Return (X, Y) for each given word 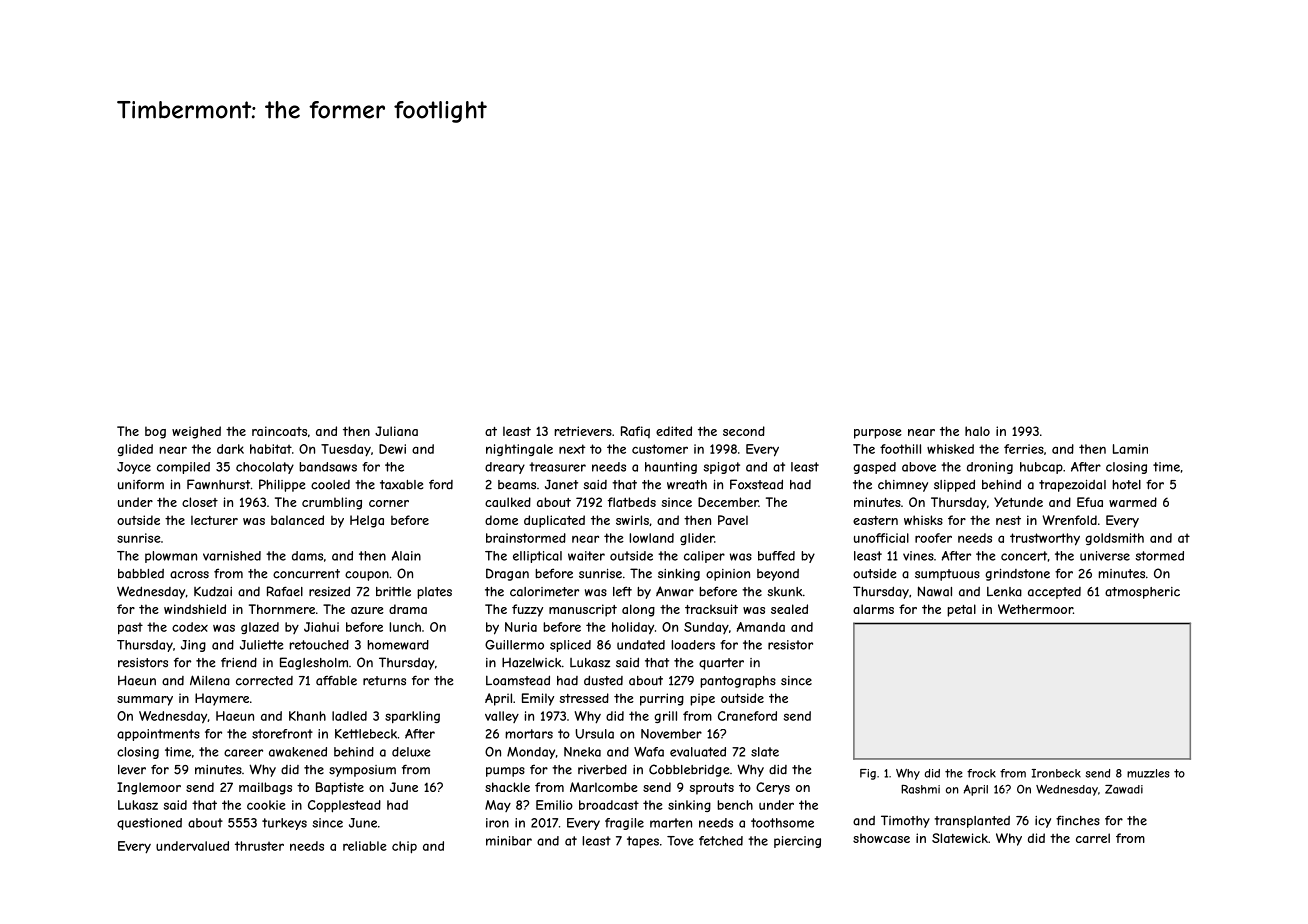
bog (155, 432)
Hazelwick (532, 662)
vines (918, 556)
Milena (210, 680)
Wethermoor (1035, 609)
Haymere (222, 699)
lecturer (214, 520)
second (744, 431)
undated (641, 645)
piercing (797, 842)
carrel (1093, 838)
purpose (878, 434)
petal (961, 610)
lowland (651, 538)
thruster (259, 846)
